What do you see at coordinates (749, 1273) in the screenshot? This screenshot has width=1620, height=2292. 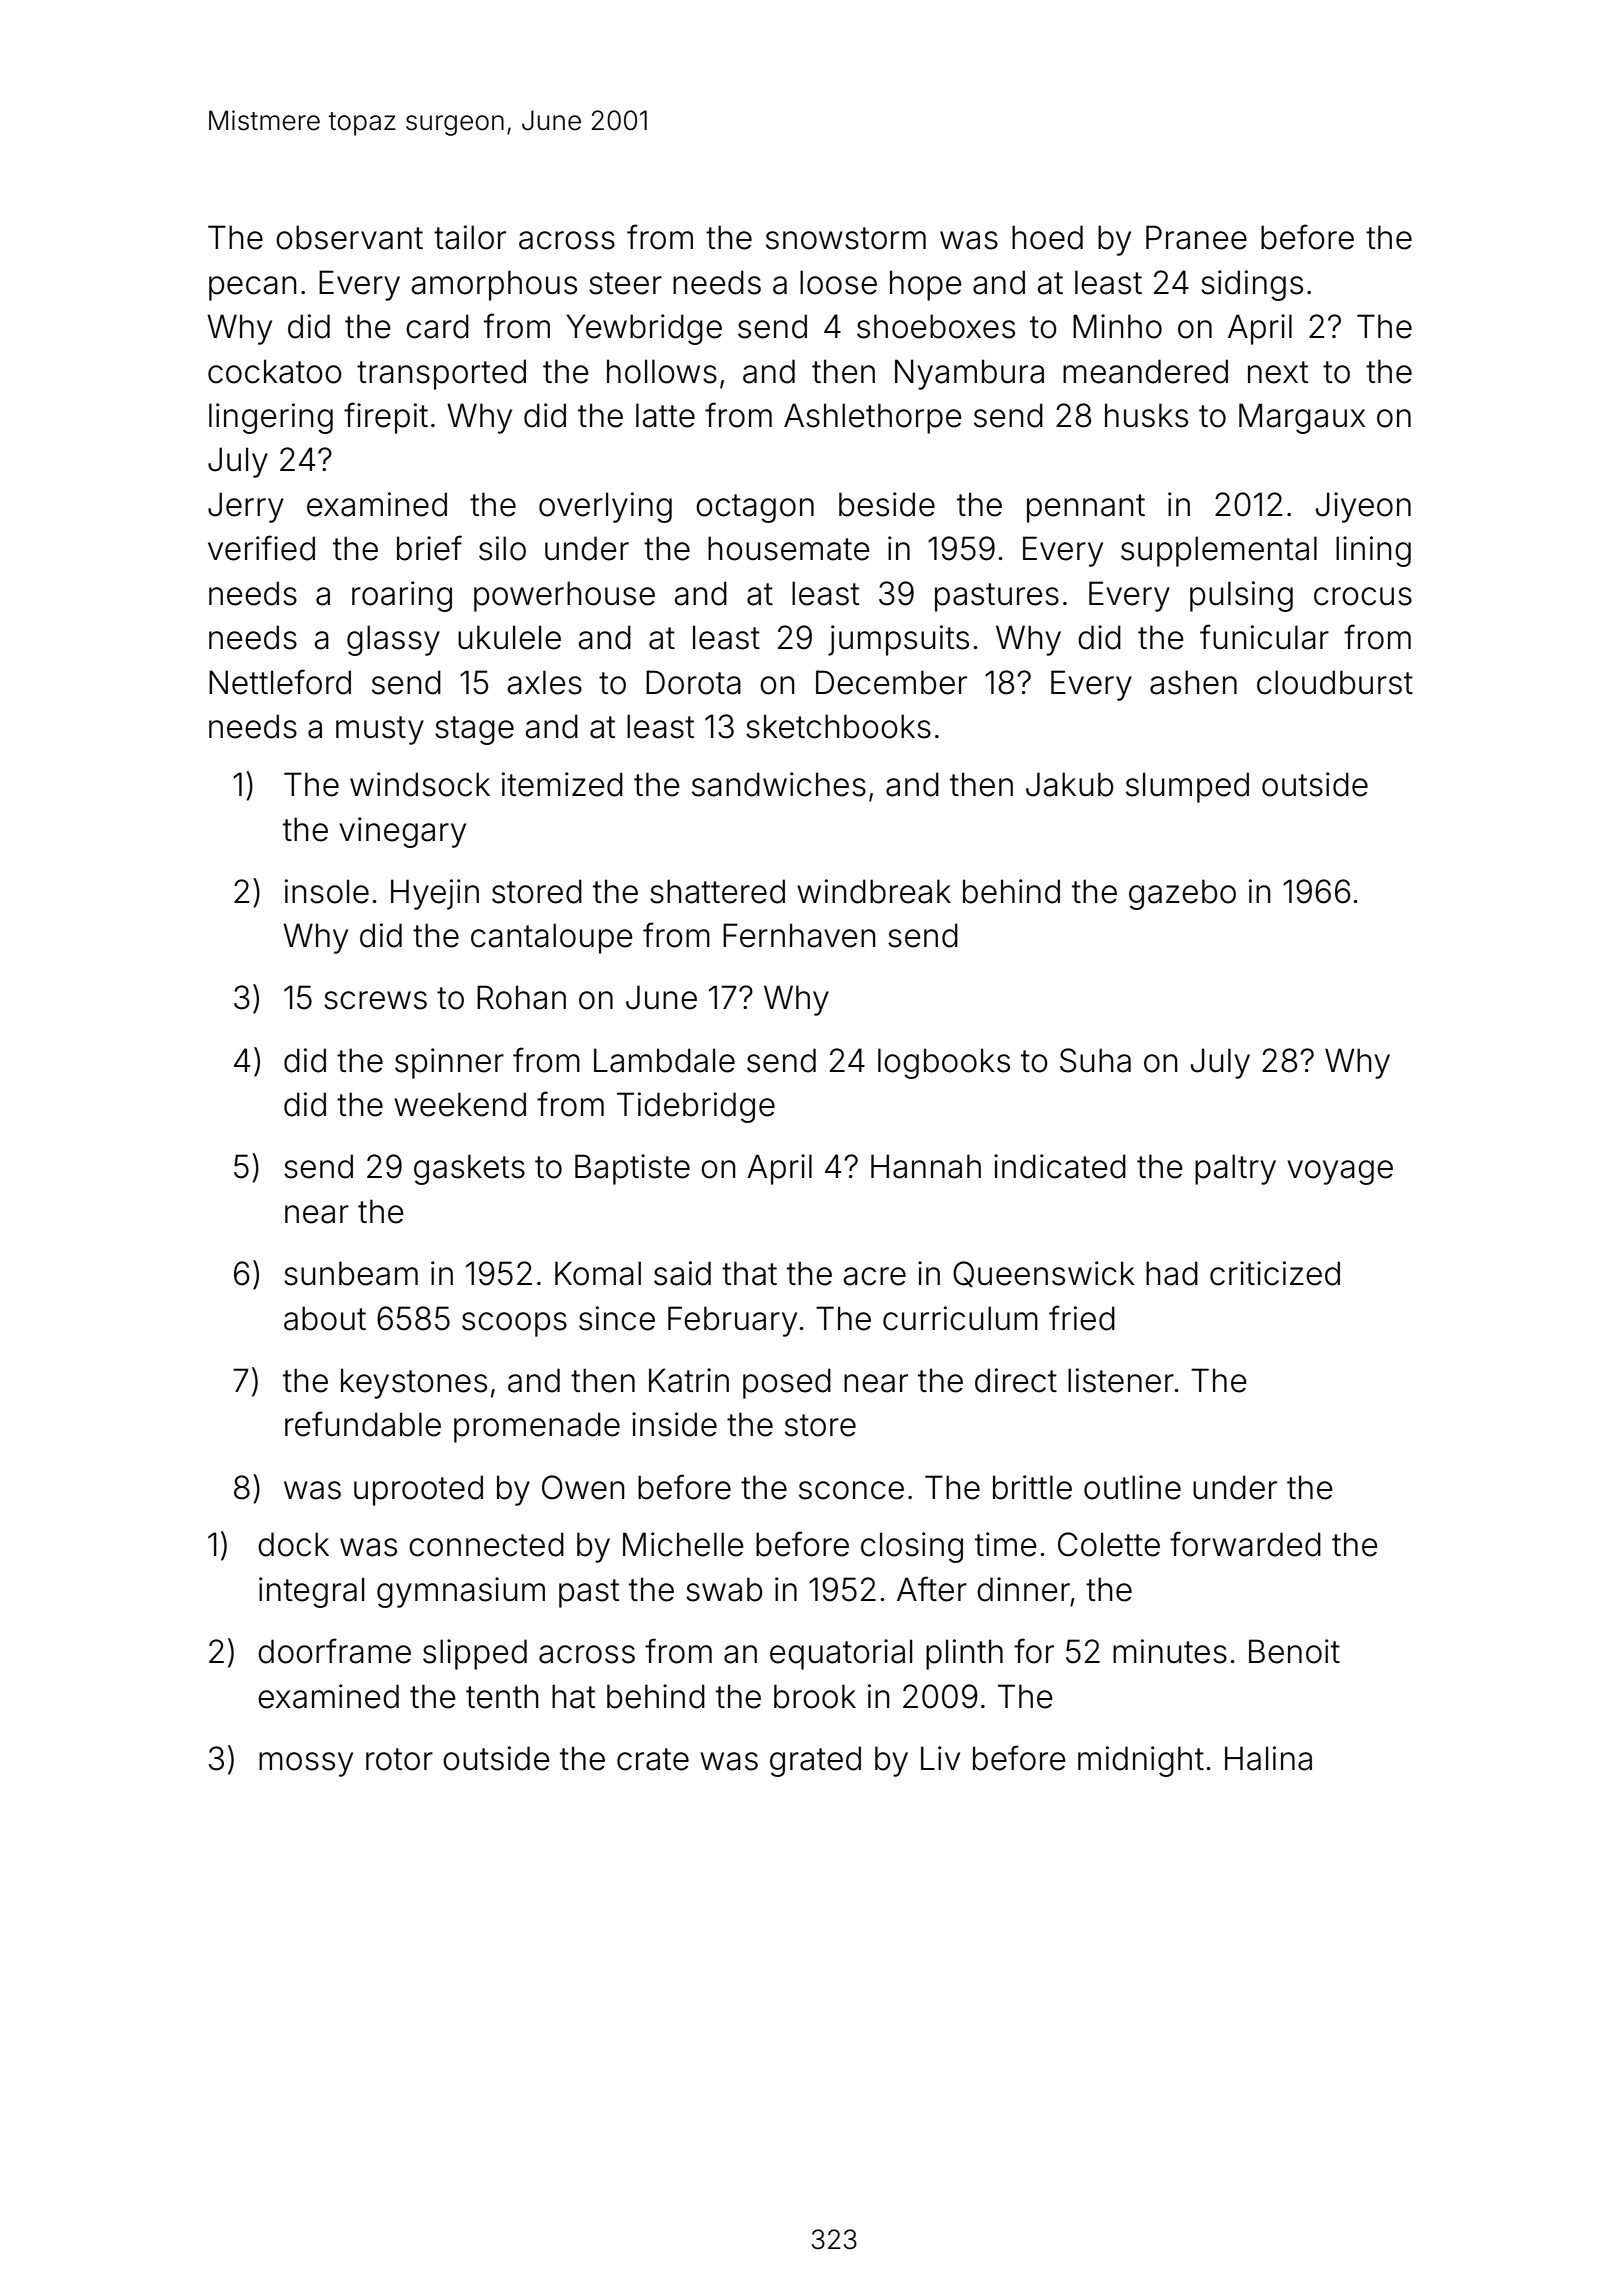 I see `that` at bounding box center [749, 1273].
